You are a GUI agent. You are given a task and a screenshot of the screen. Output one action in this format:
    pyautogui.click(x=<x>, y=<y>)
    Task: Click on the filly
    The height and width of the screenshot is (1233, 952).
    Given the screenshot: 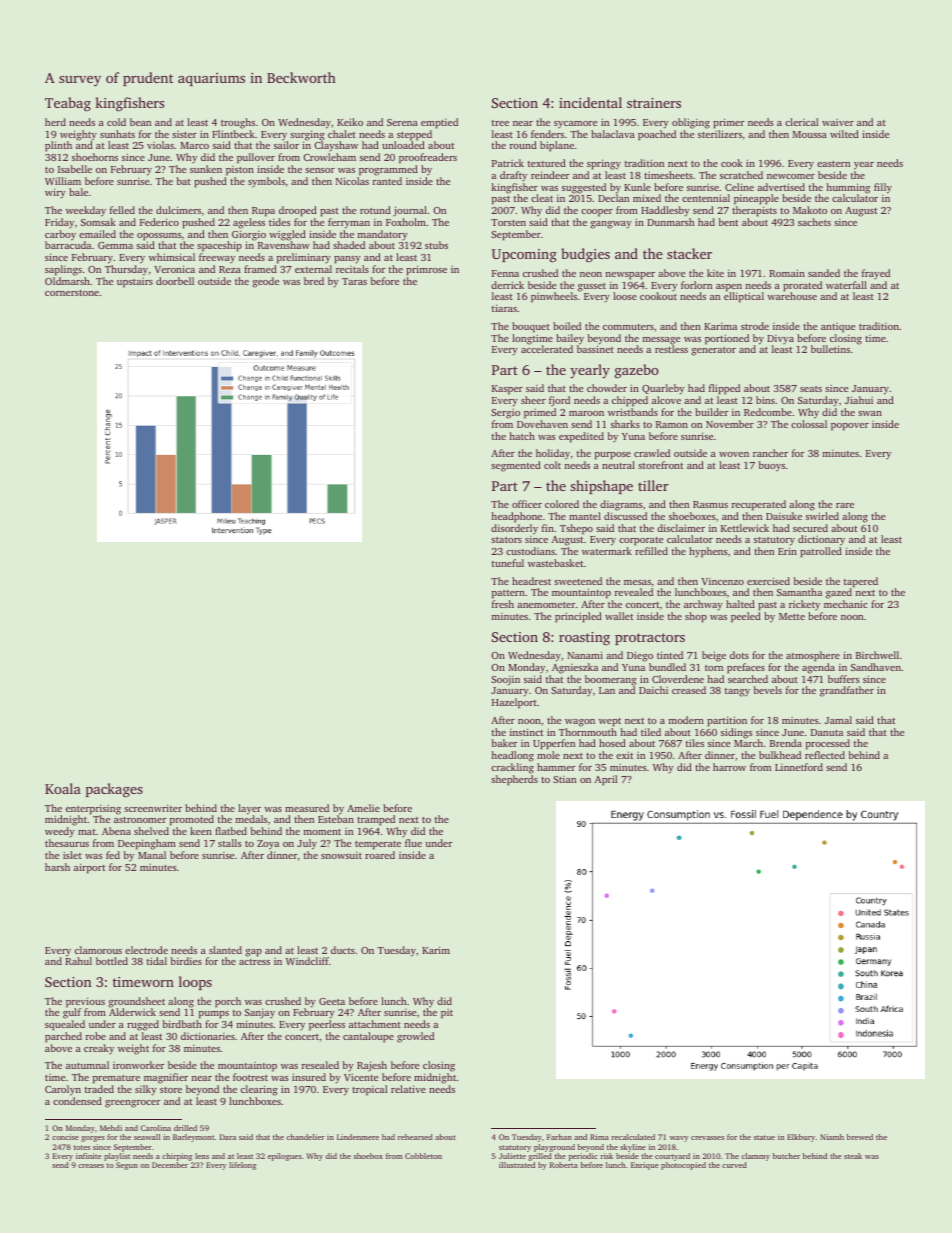 What is the action you would take?
    pyautogui.click(x=883, y=188)
